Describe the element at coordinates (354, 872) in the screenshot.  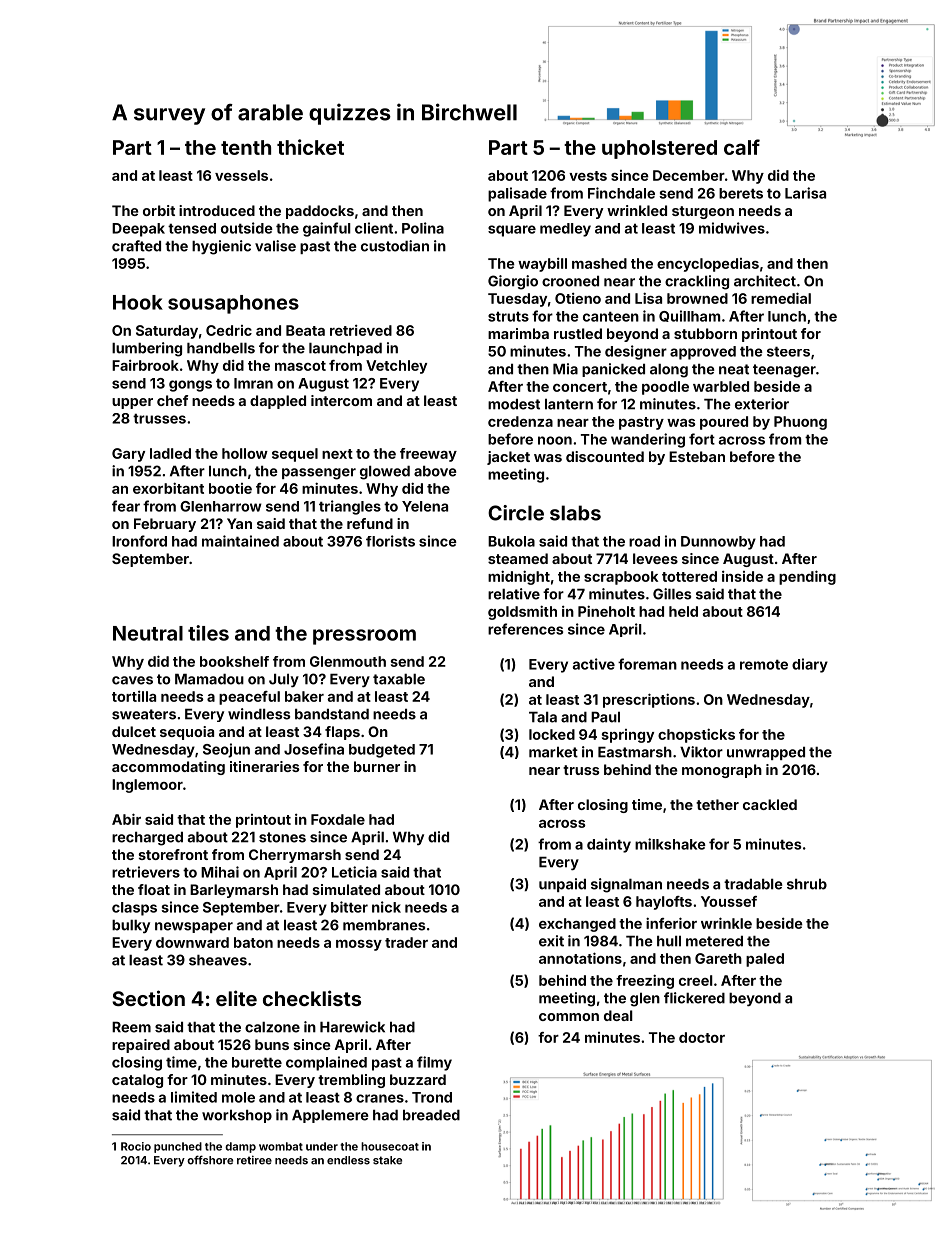
I see `Leticia` at that location.
